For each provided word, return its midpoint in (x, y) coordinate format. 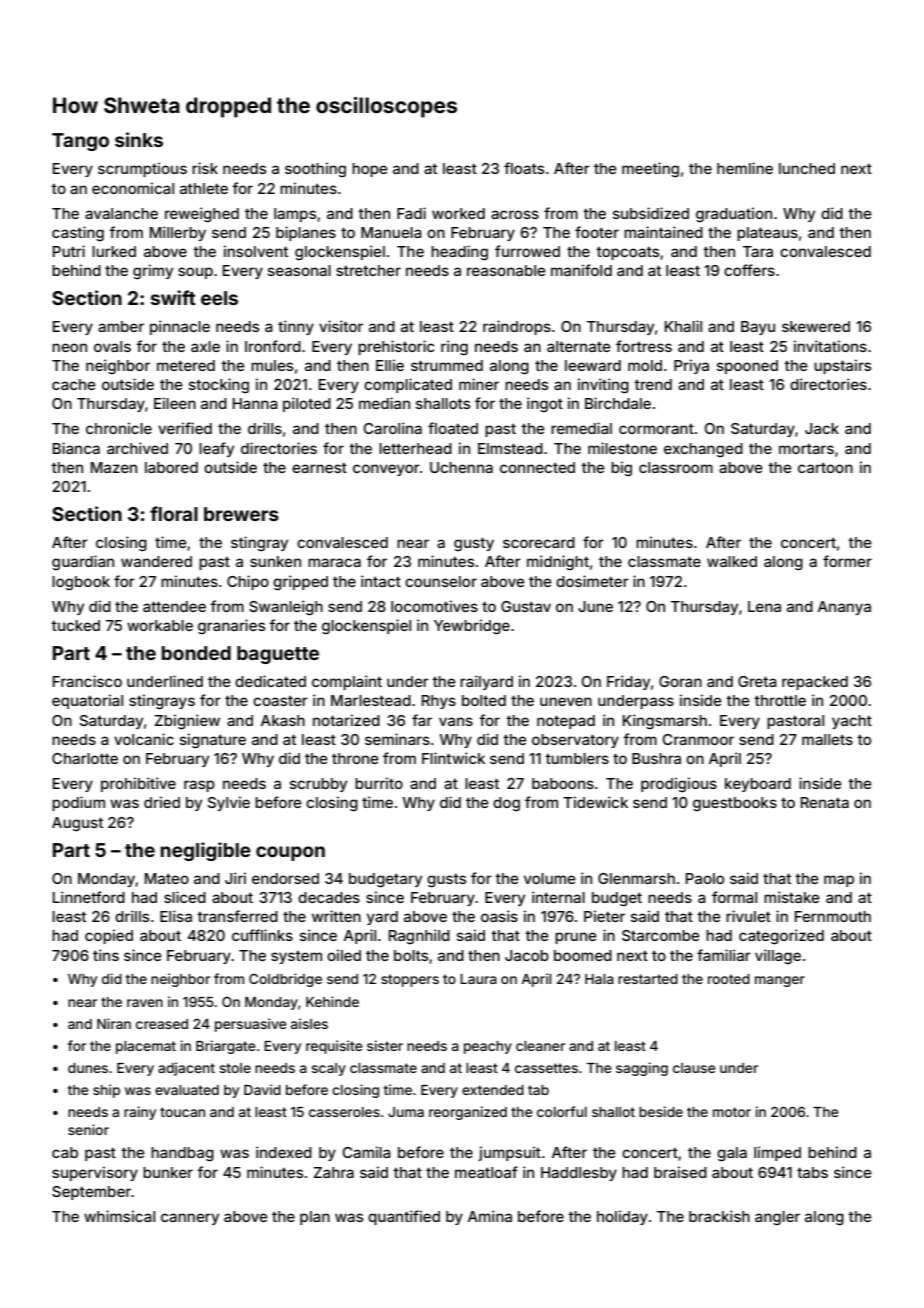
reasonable (506, 270)
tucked (75, 625)
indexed (284, 1152)
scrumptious (142, 169)
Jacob (527, 955)
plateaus (767, 234)
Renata (825, 802)
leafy (216, 449)
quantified (404, 1217)
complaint (347, 682)
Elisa (176, 916)
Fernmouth (833, 916)
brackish (719, 1216)
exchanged (703, 450)
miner (479, 384)
